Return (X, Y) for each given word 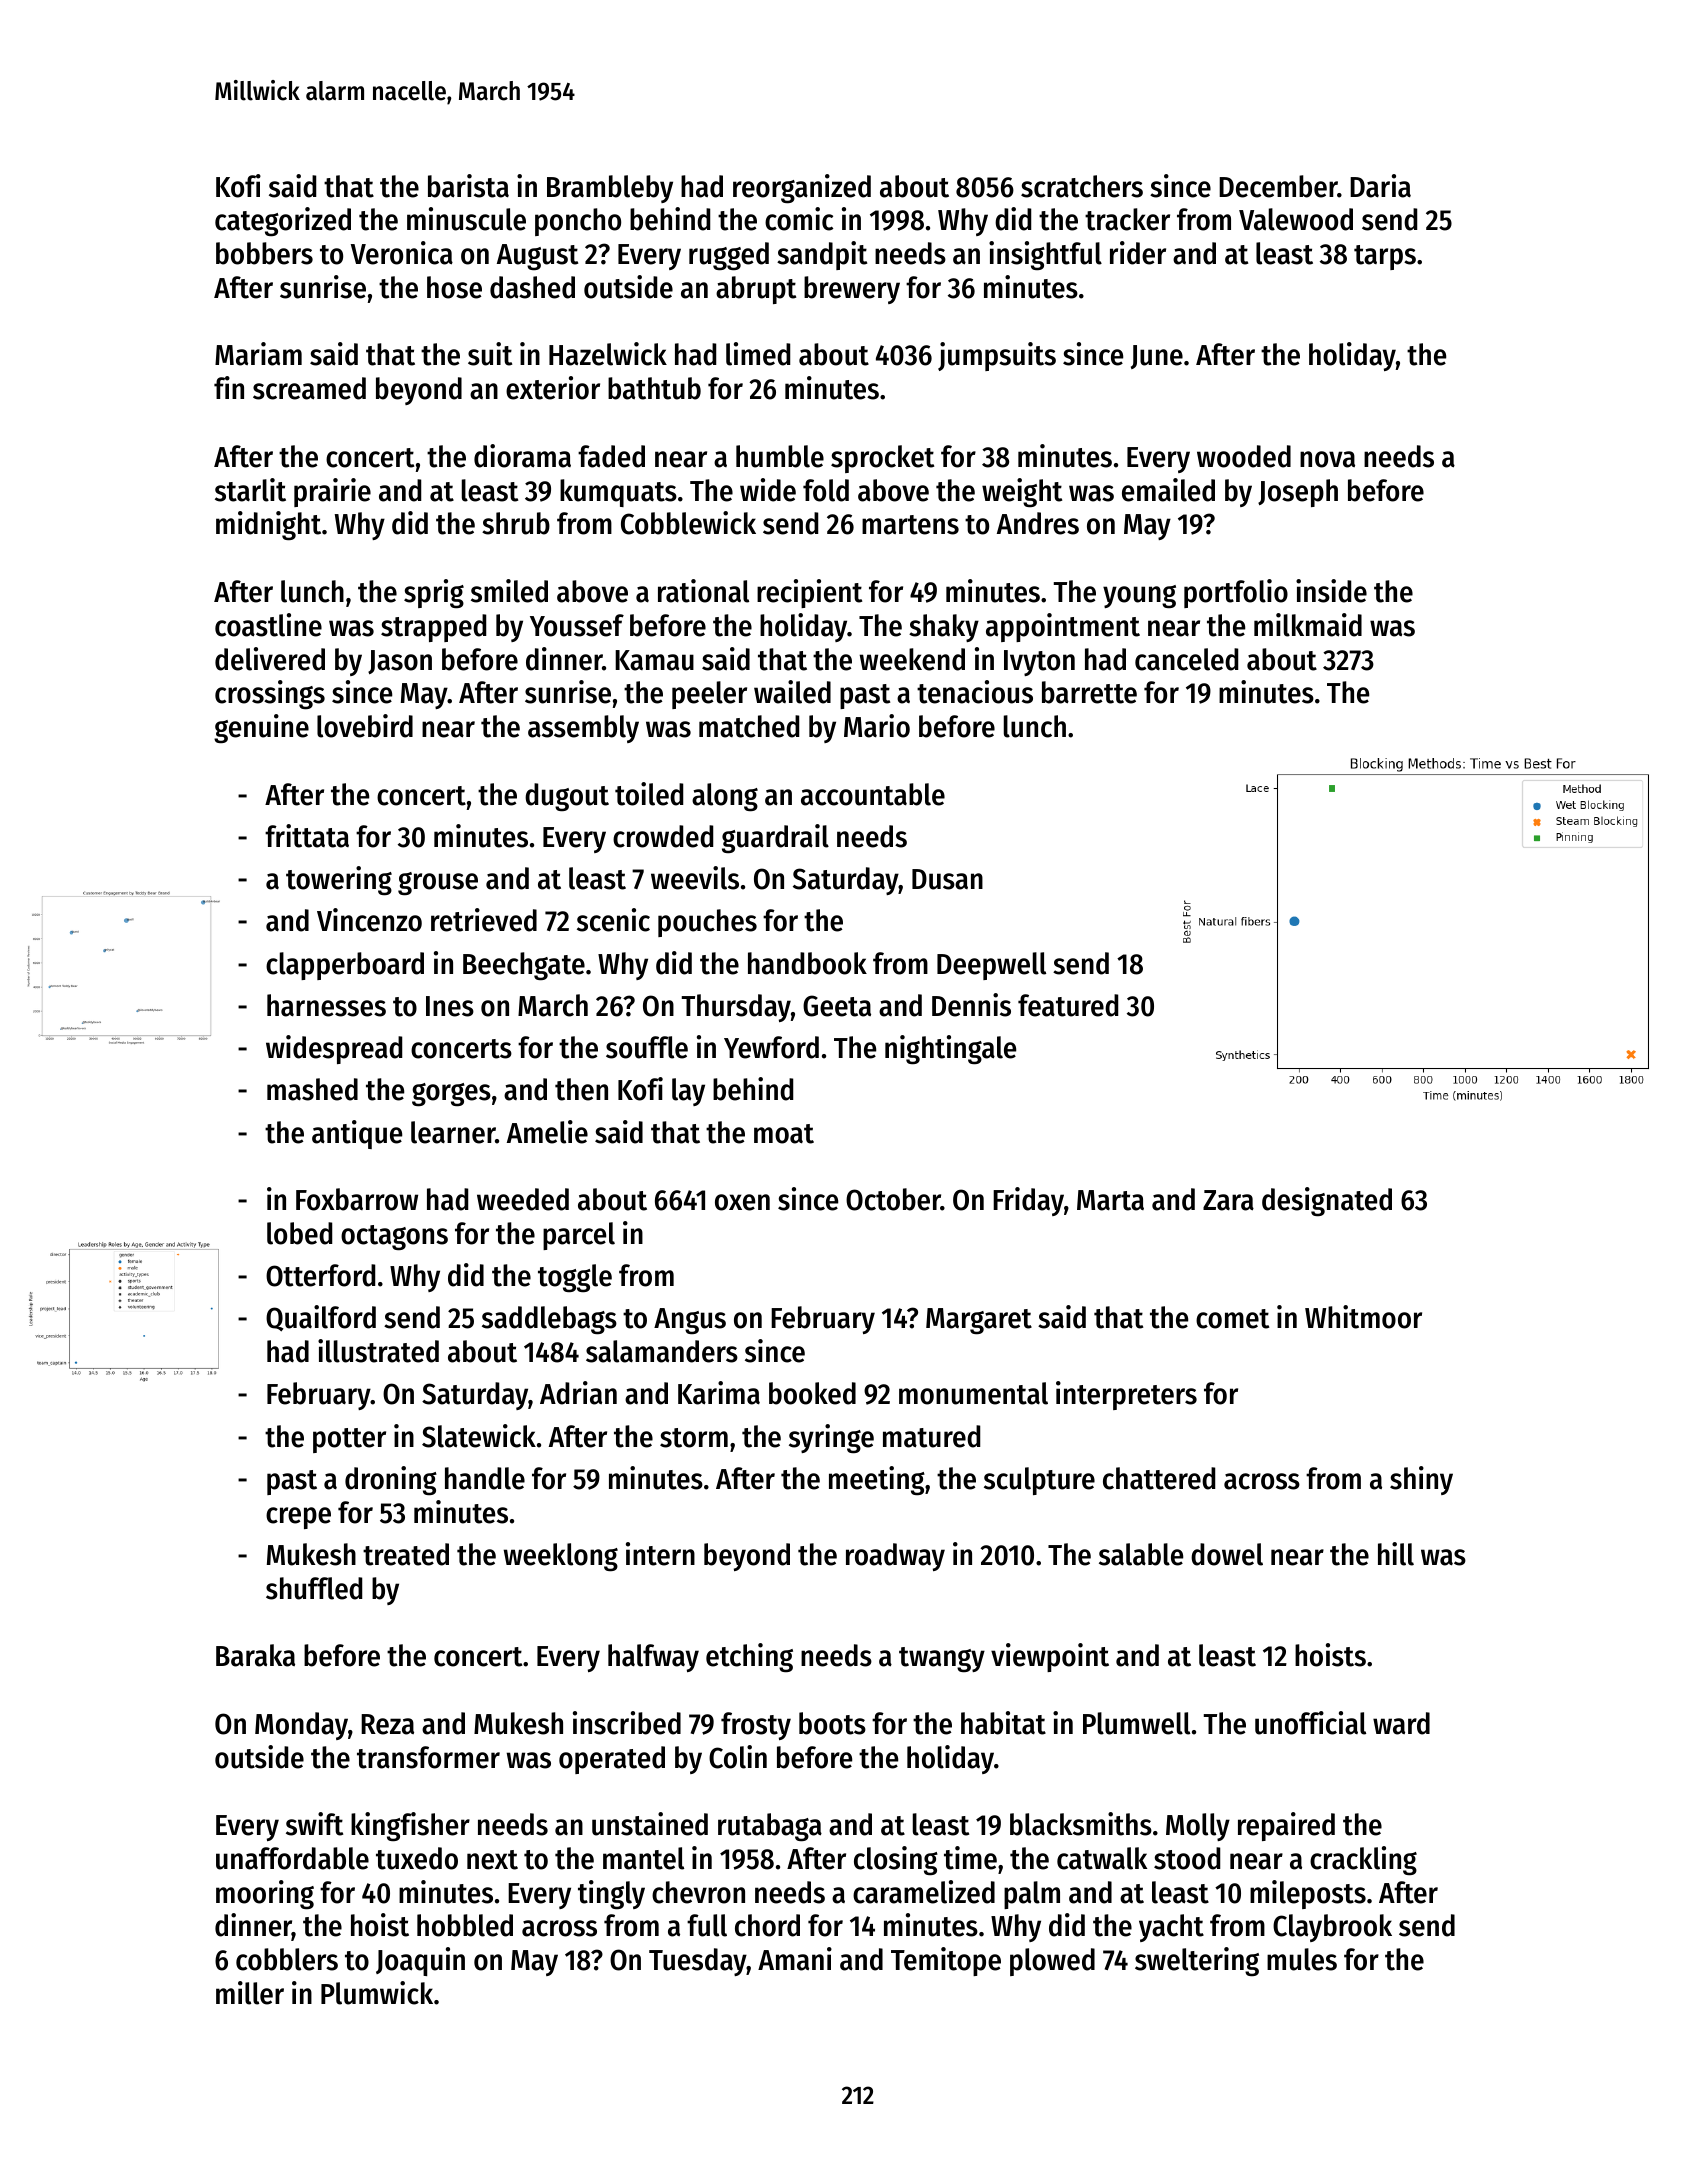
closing (896, 1860)
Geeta (837, 1006)
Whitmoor (1363, 1317)
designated (1327, 1202)
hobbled (465, 1925)
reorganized (802, 189)
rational (703, 591)
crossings (270, 695)
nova (1327, 459)
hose (454, 287)
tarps (1385, 257)
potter (349, 1440)
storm (694, 1438)
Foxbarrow (357, 1199)
